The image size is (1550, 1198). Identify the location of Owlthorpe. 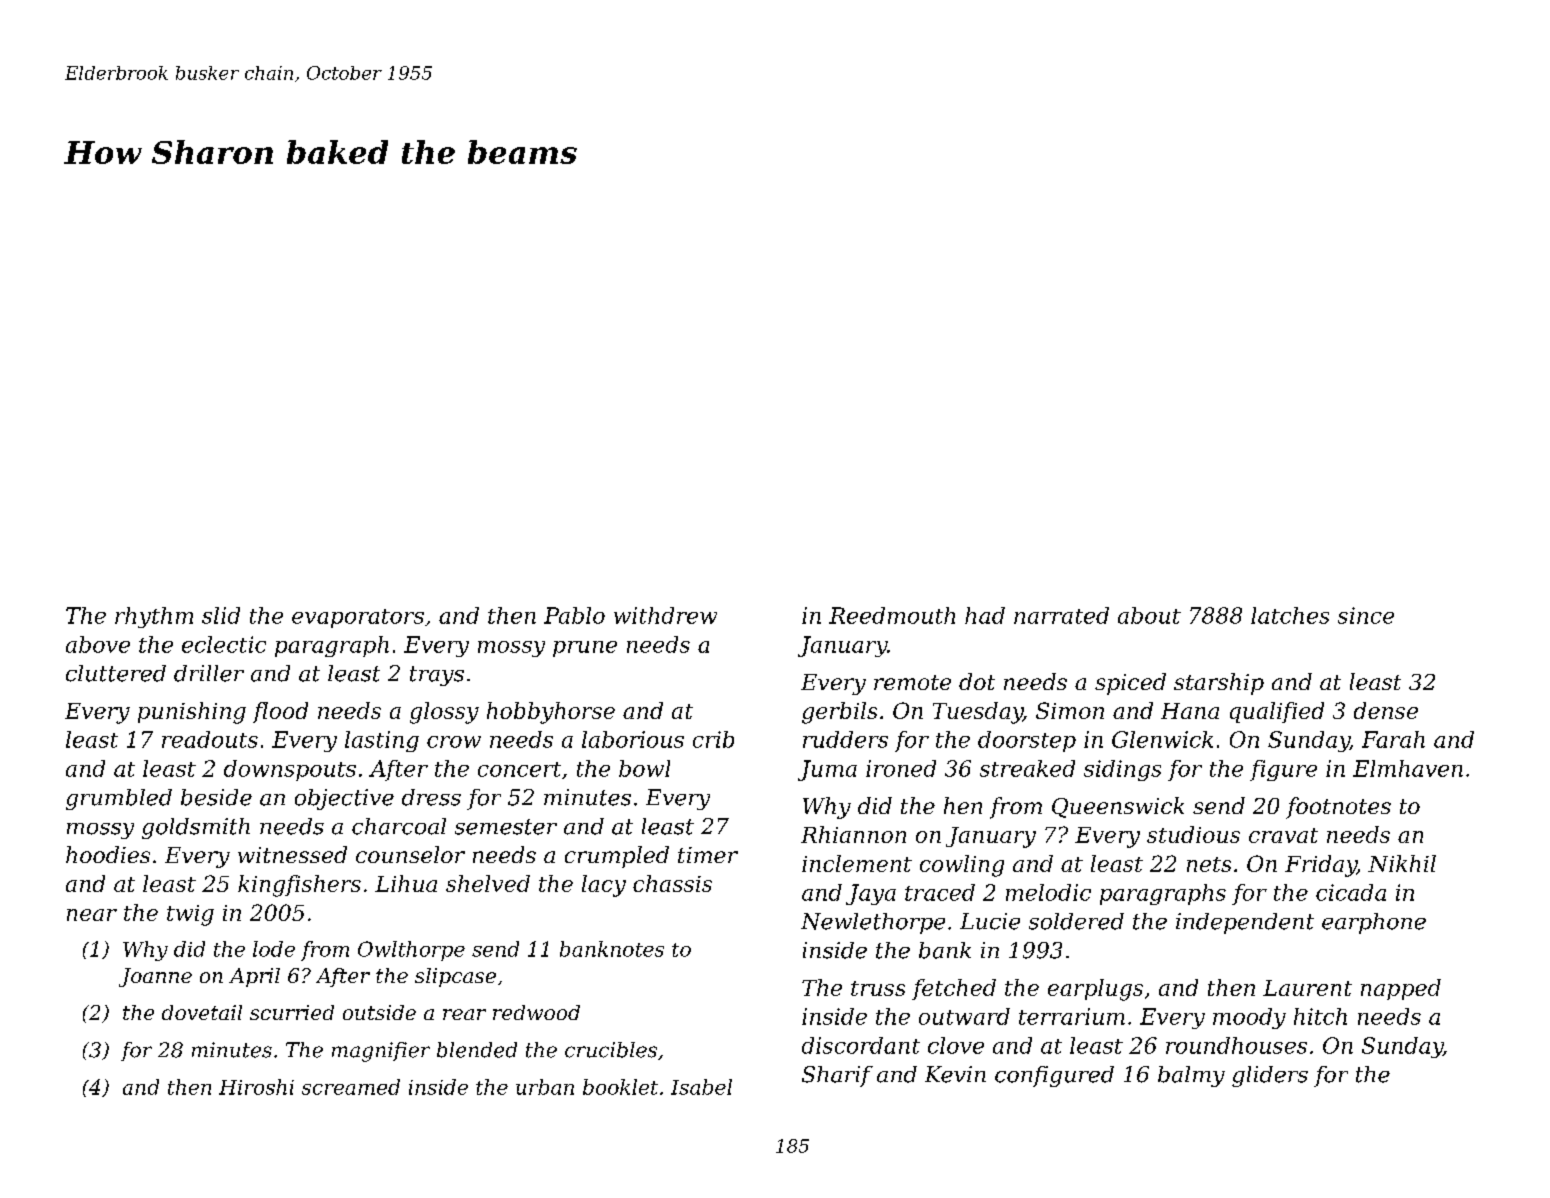
(411, 951).
